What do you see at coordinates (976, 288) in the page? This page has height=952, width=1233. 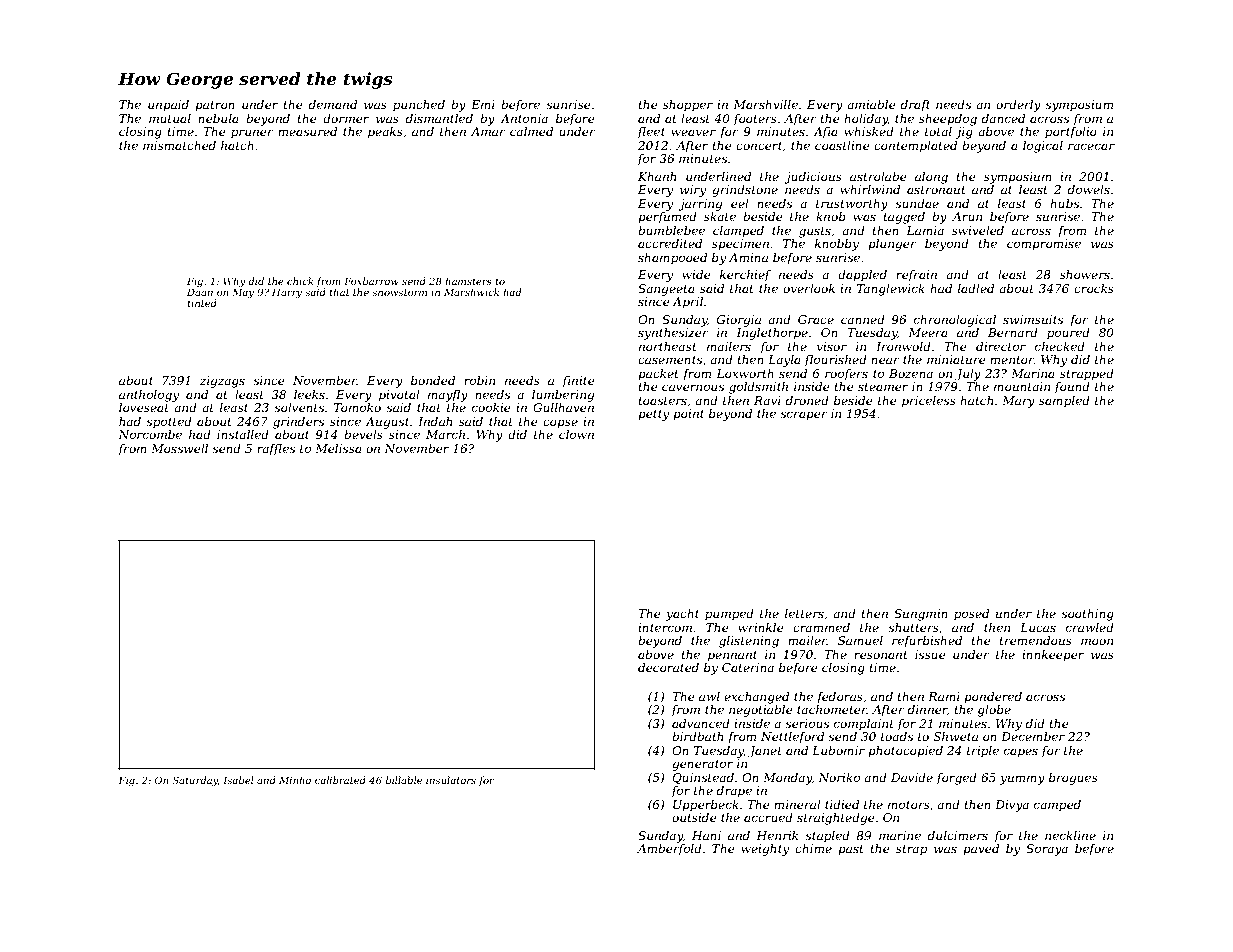 I see `ladled` at bounding box center [976, 288].
